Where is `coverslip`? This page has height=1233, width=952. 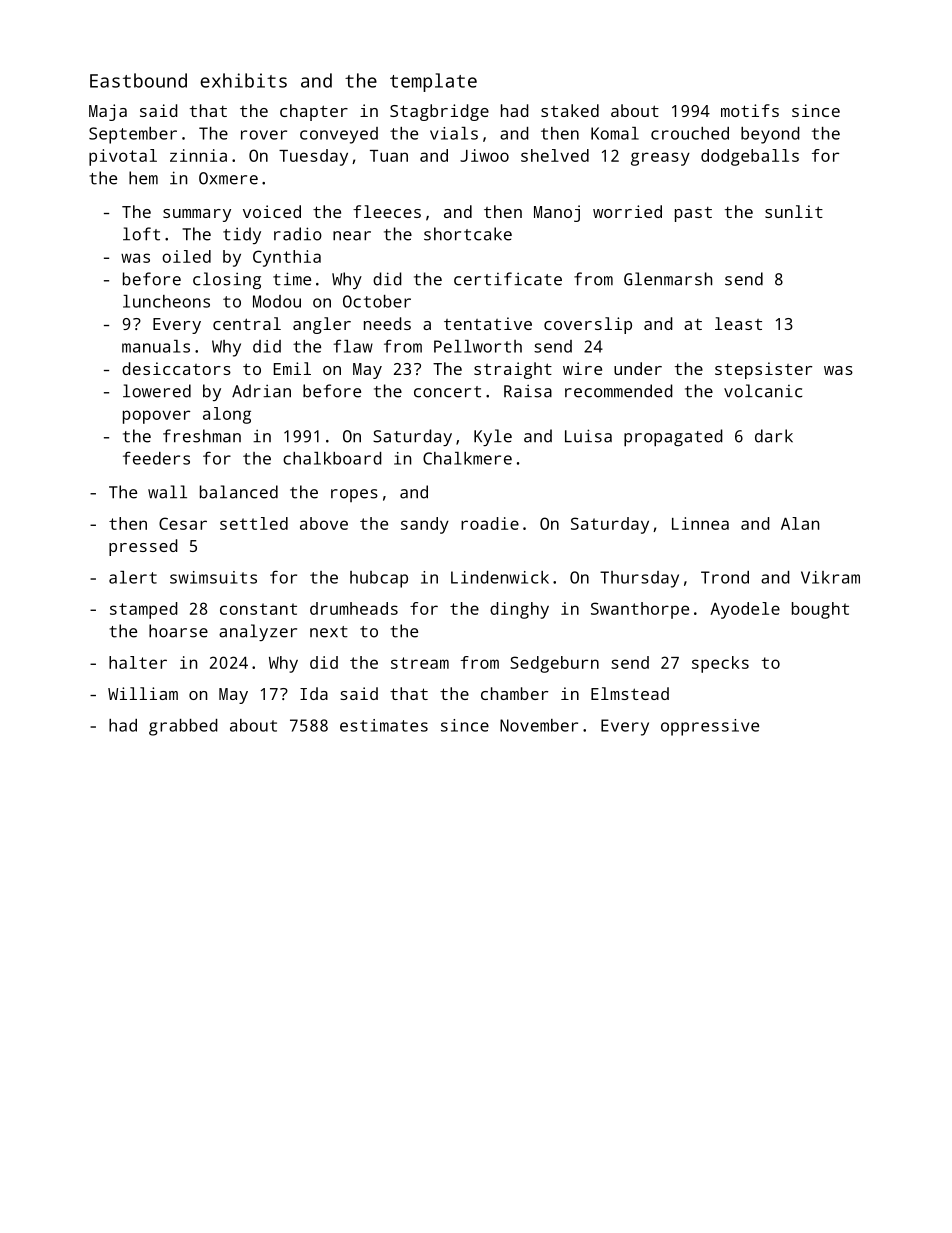 coverslip is located at coordinates (588, 325).
